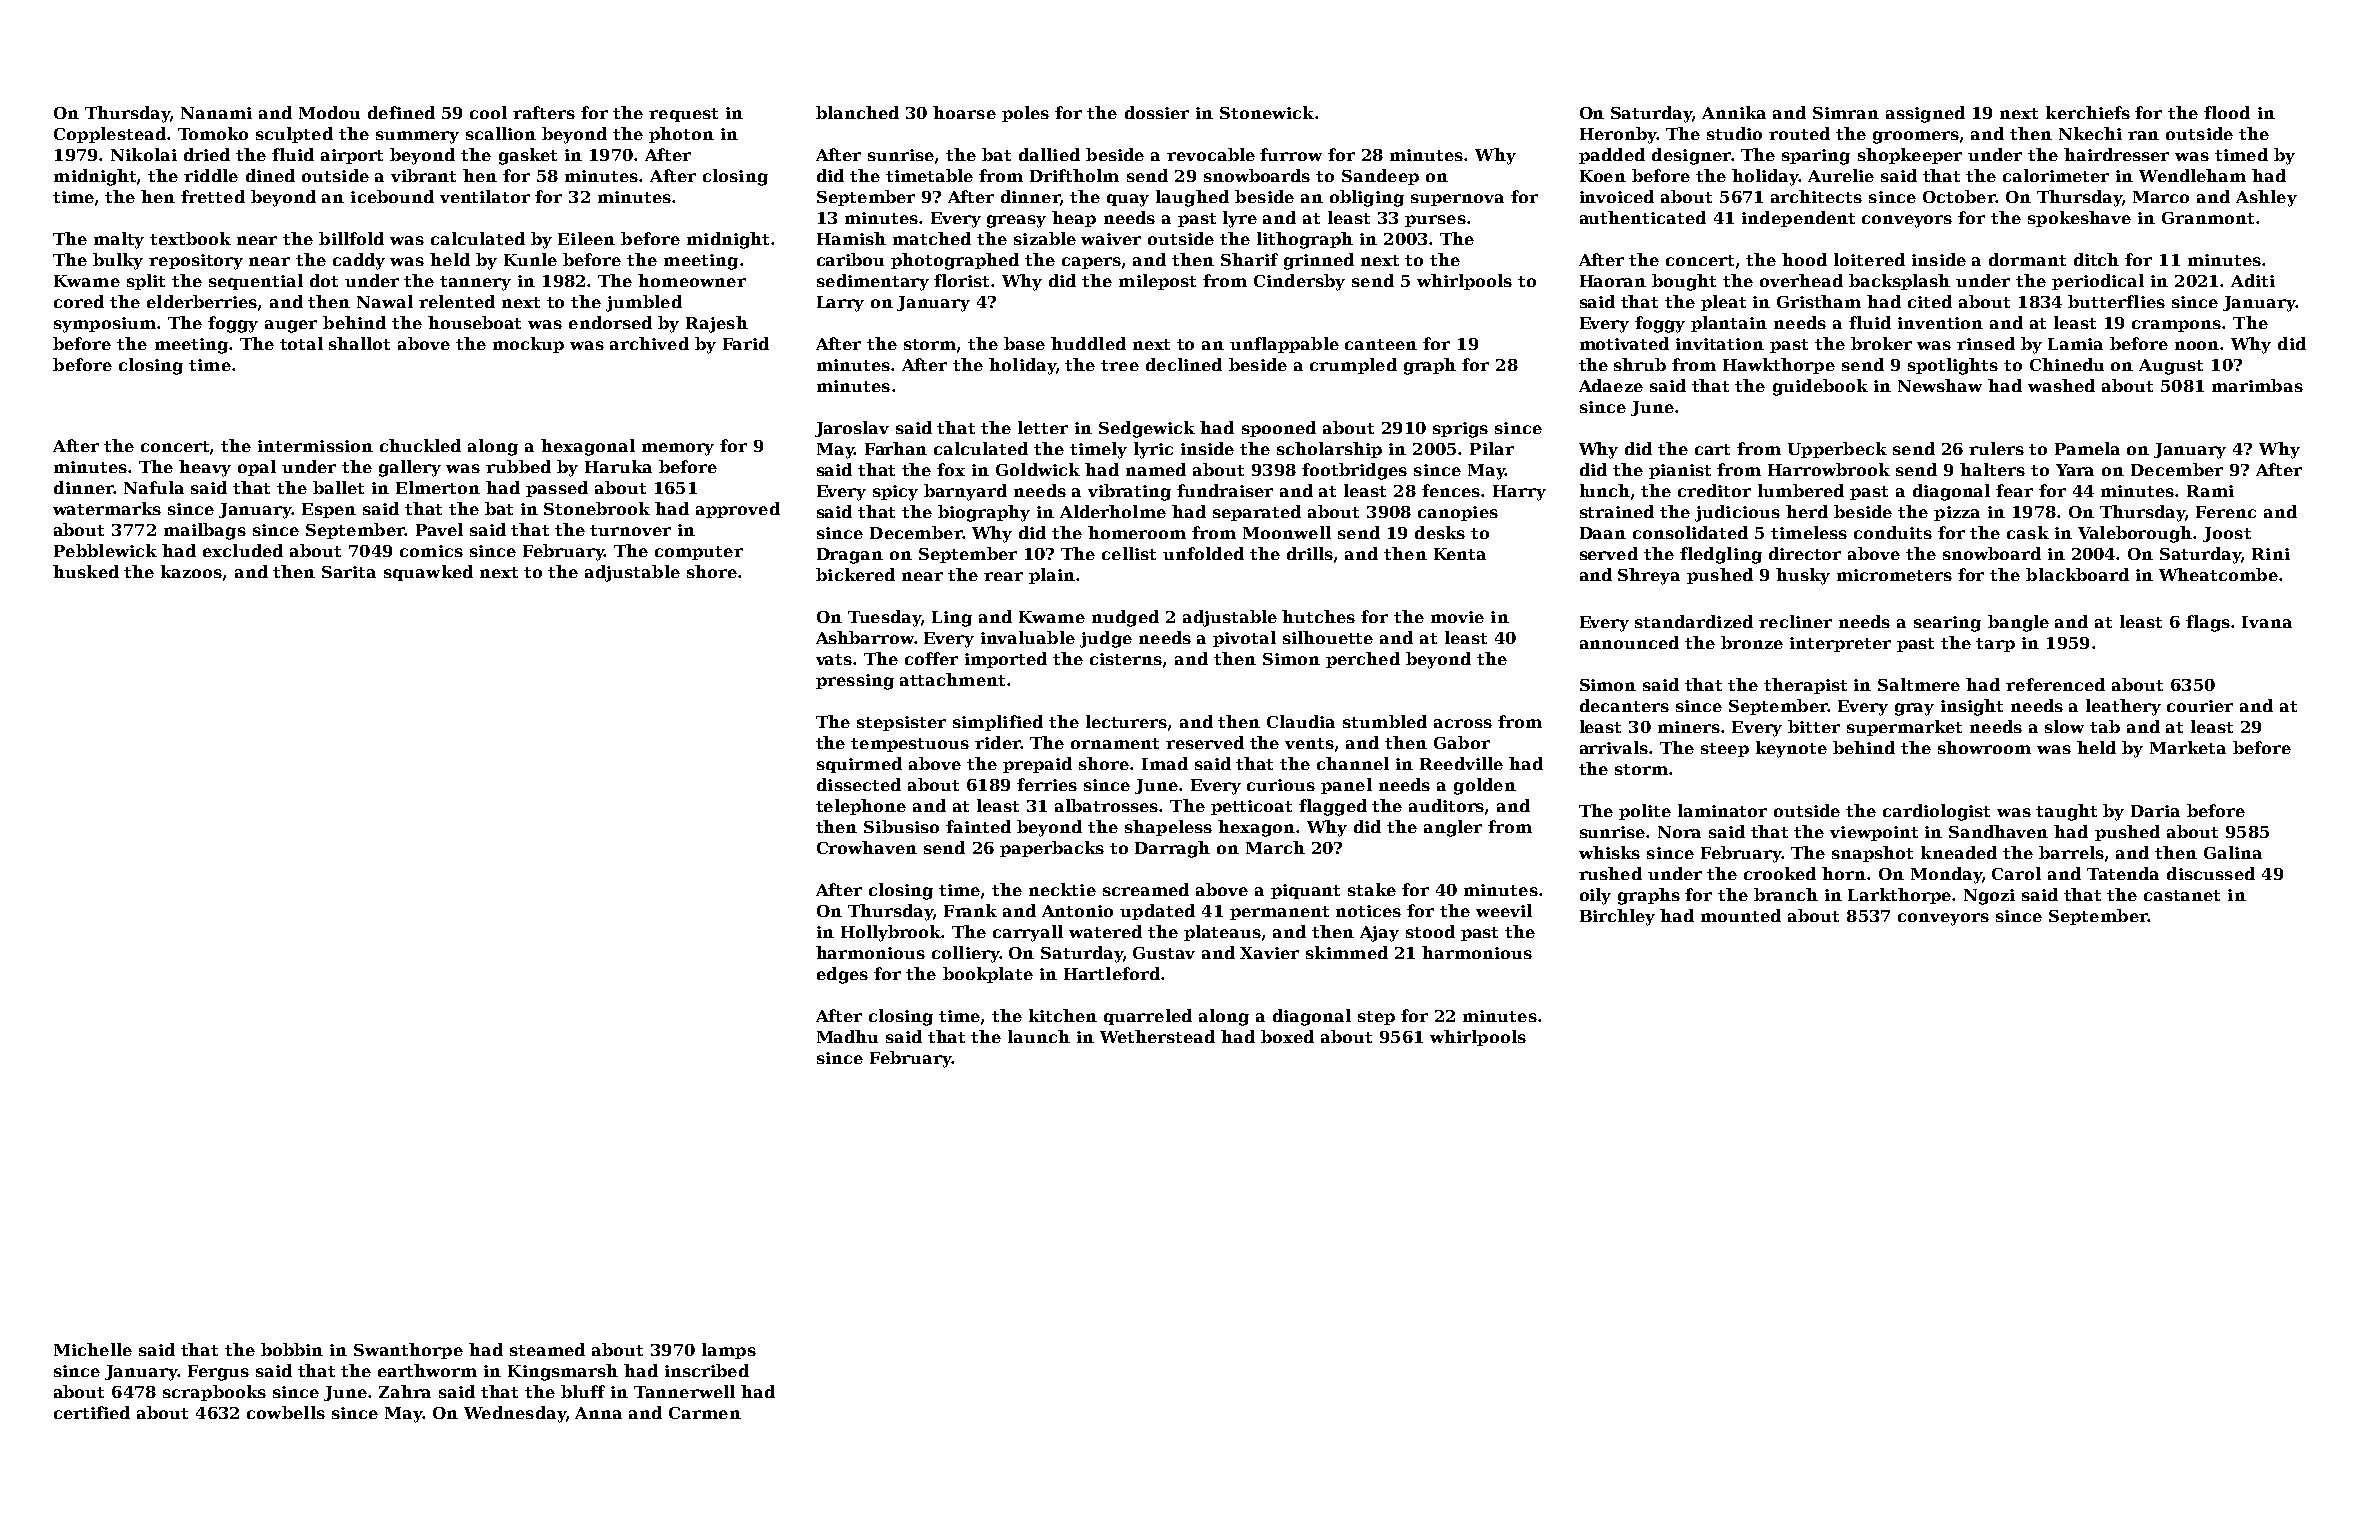 The width and height of the document is (2363, 1529). I want to click on discussed, so click(2211, 873).
